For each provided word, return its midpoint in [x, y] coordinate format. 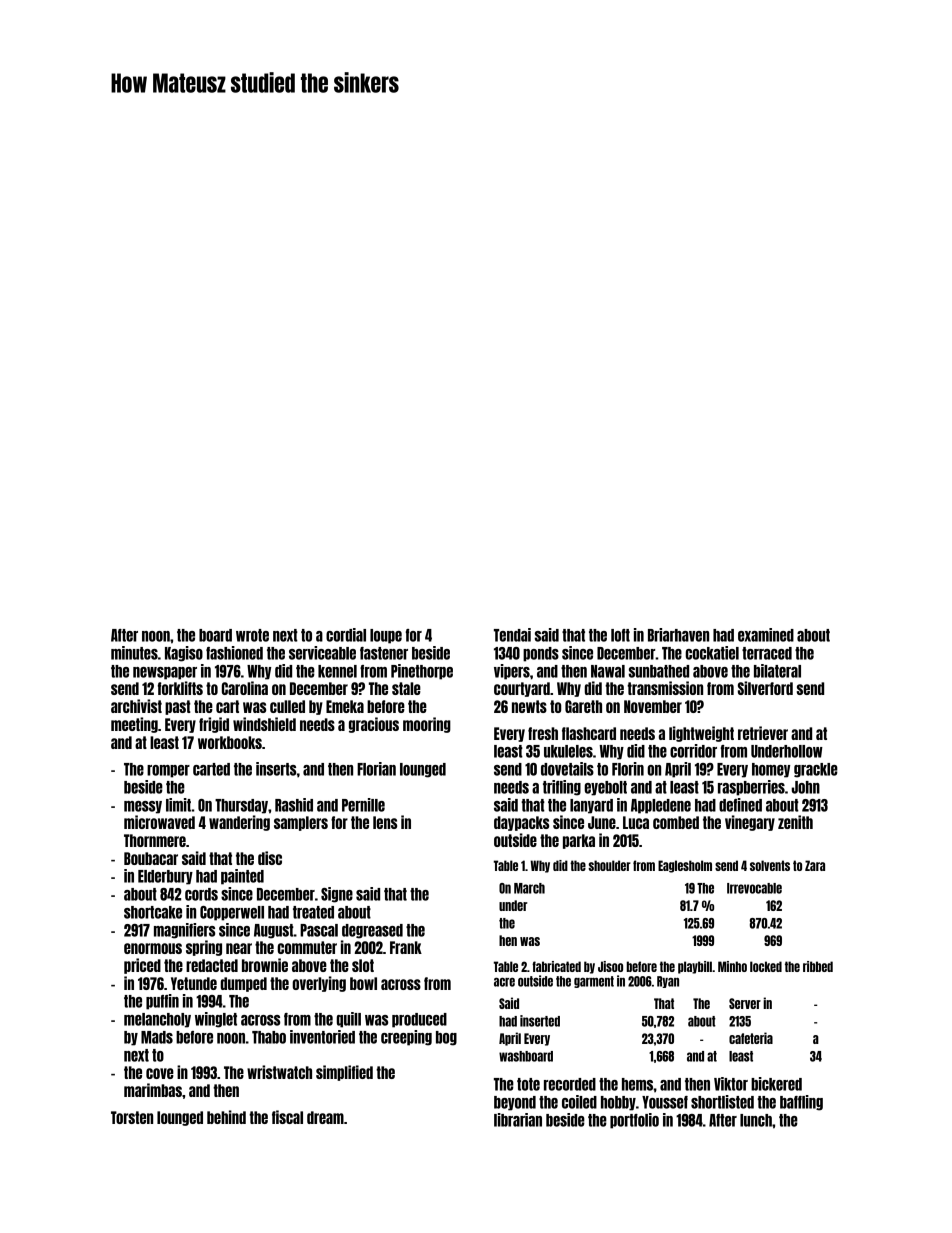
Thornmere [155, 840]
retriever [763, 733]
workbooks [230, 742]
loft [620, 635]
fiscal [287, 1117]
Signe [337, 895]
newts [529, 706]
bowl [363, 983]
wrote [252, 635]
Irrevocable [754, 888]
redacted [212, 965]
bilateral [777, 671]
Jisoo [610, 966]
